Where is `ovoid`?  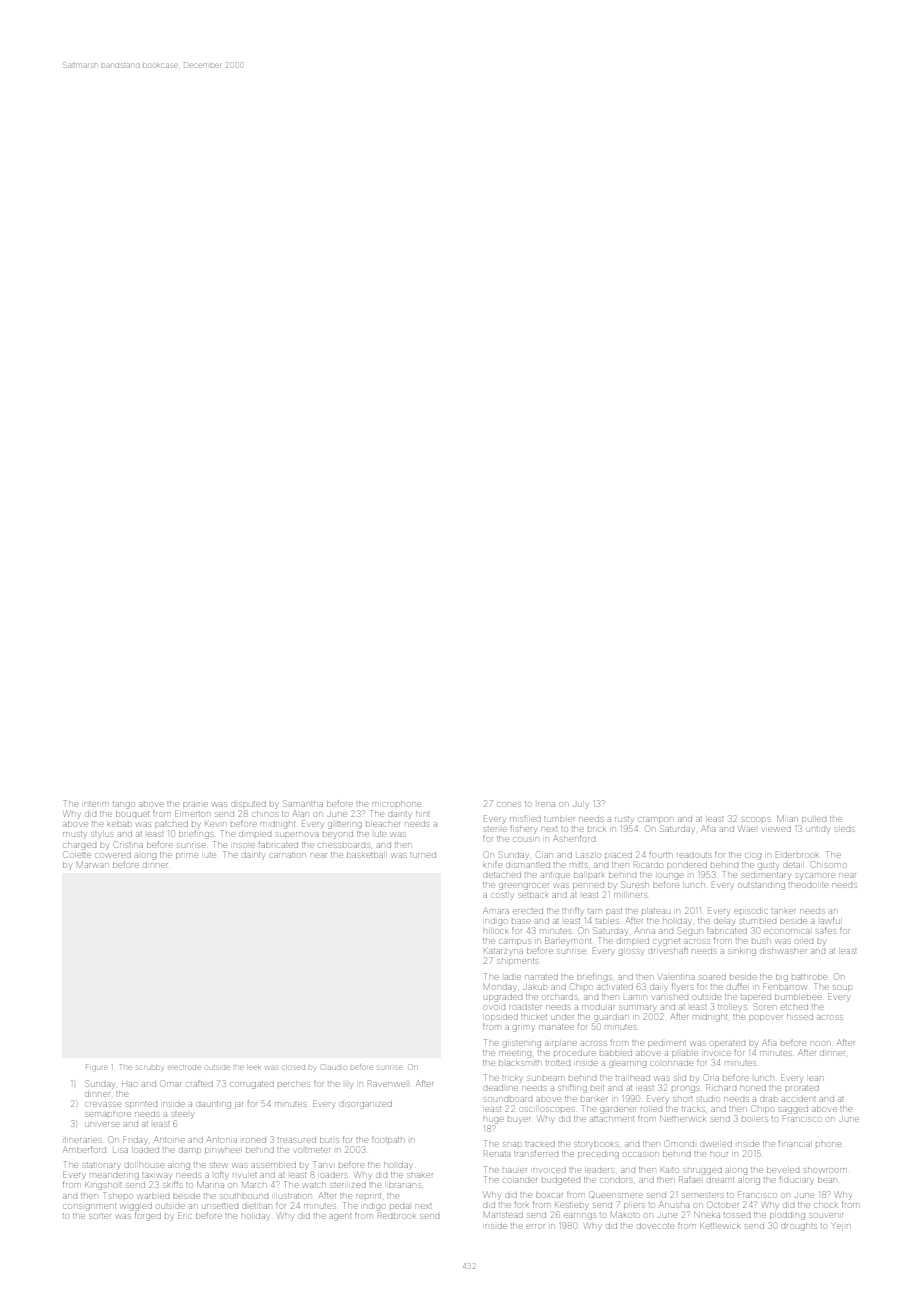
ovoid is located at coordinates (494, 1007).
